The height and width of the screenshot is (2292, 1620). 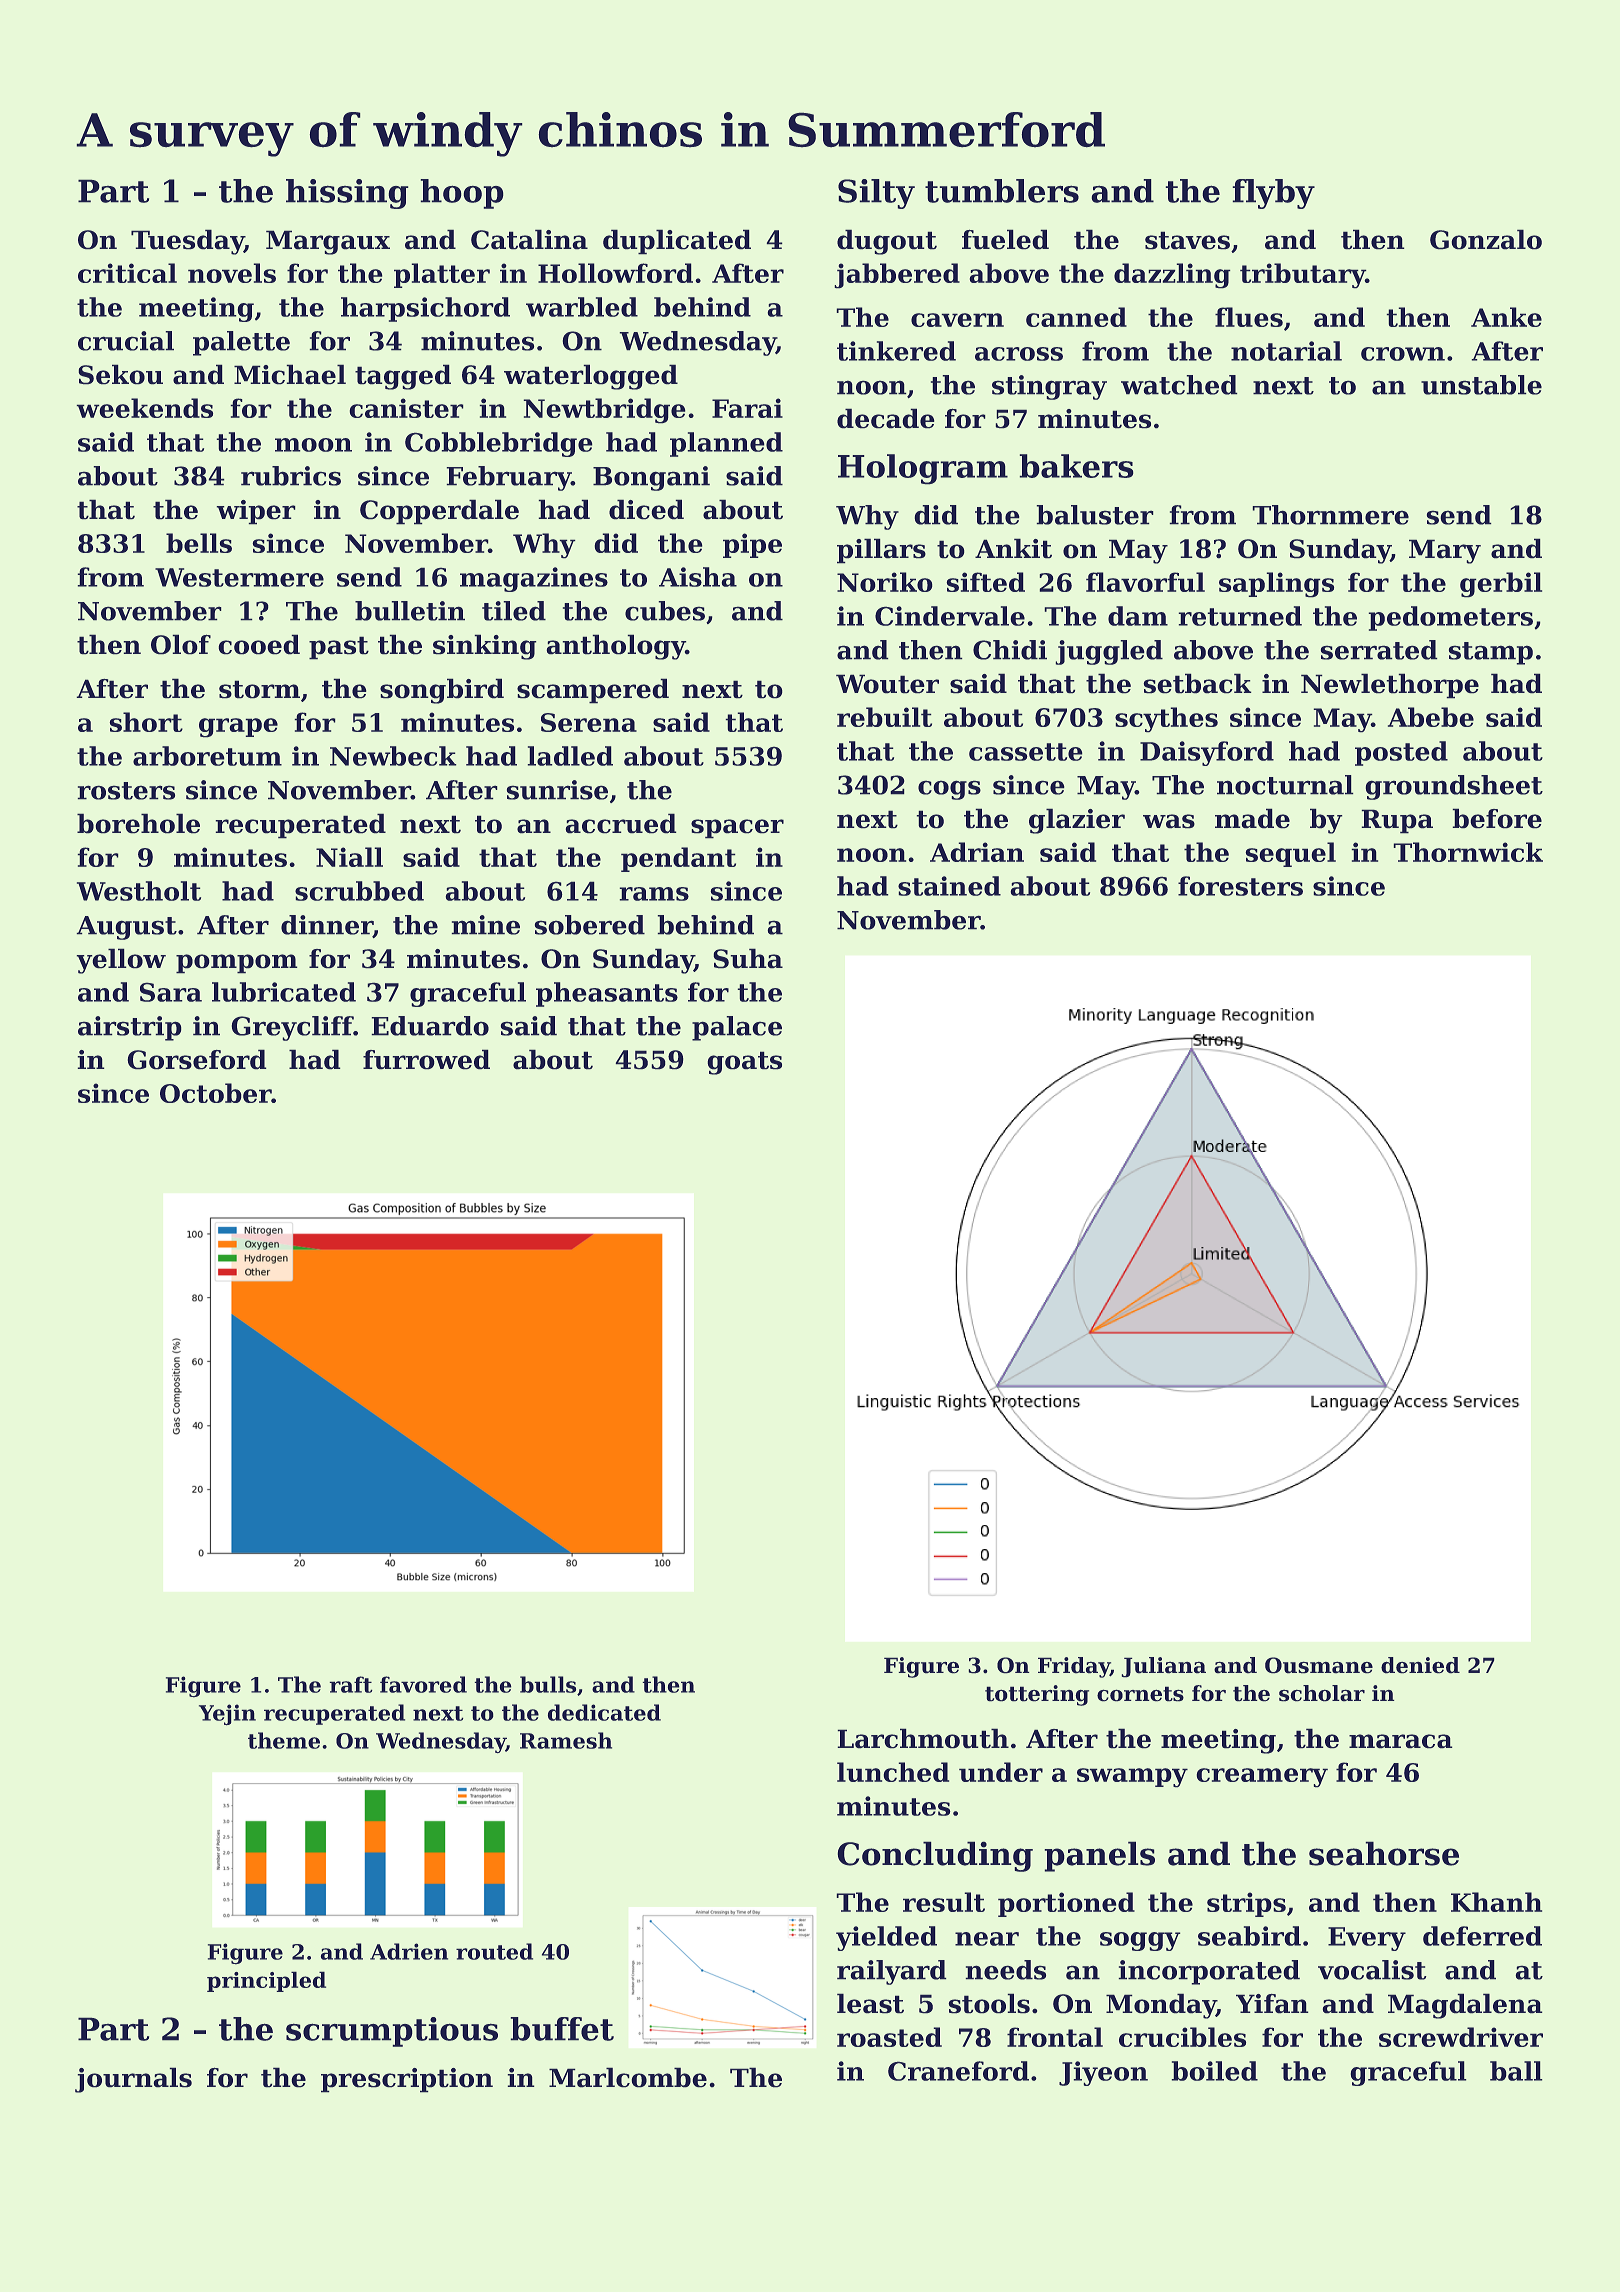 I want to click on lunched, so click(x=893, y=1772).
